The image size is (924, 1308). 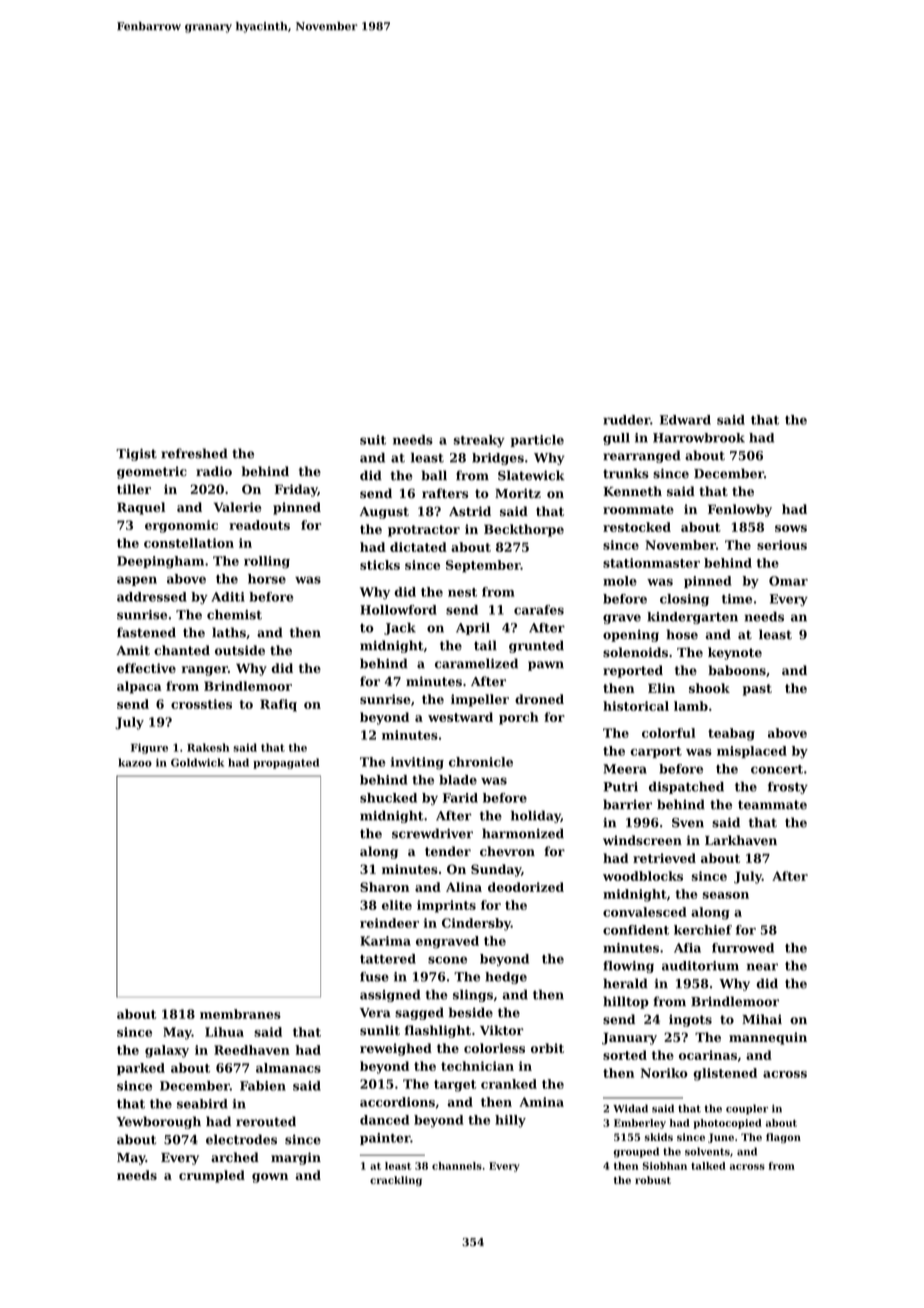 I want to click on suit, so click(x=373, y=440).
